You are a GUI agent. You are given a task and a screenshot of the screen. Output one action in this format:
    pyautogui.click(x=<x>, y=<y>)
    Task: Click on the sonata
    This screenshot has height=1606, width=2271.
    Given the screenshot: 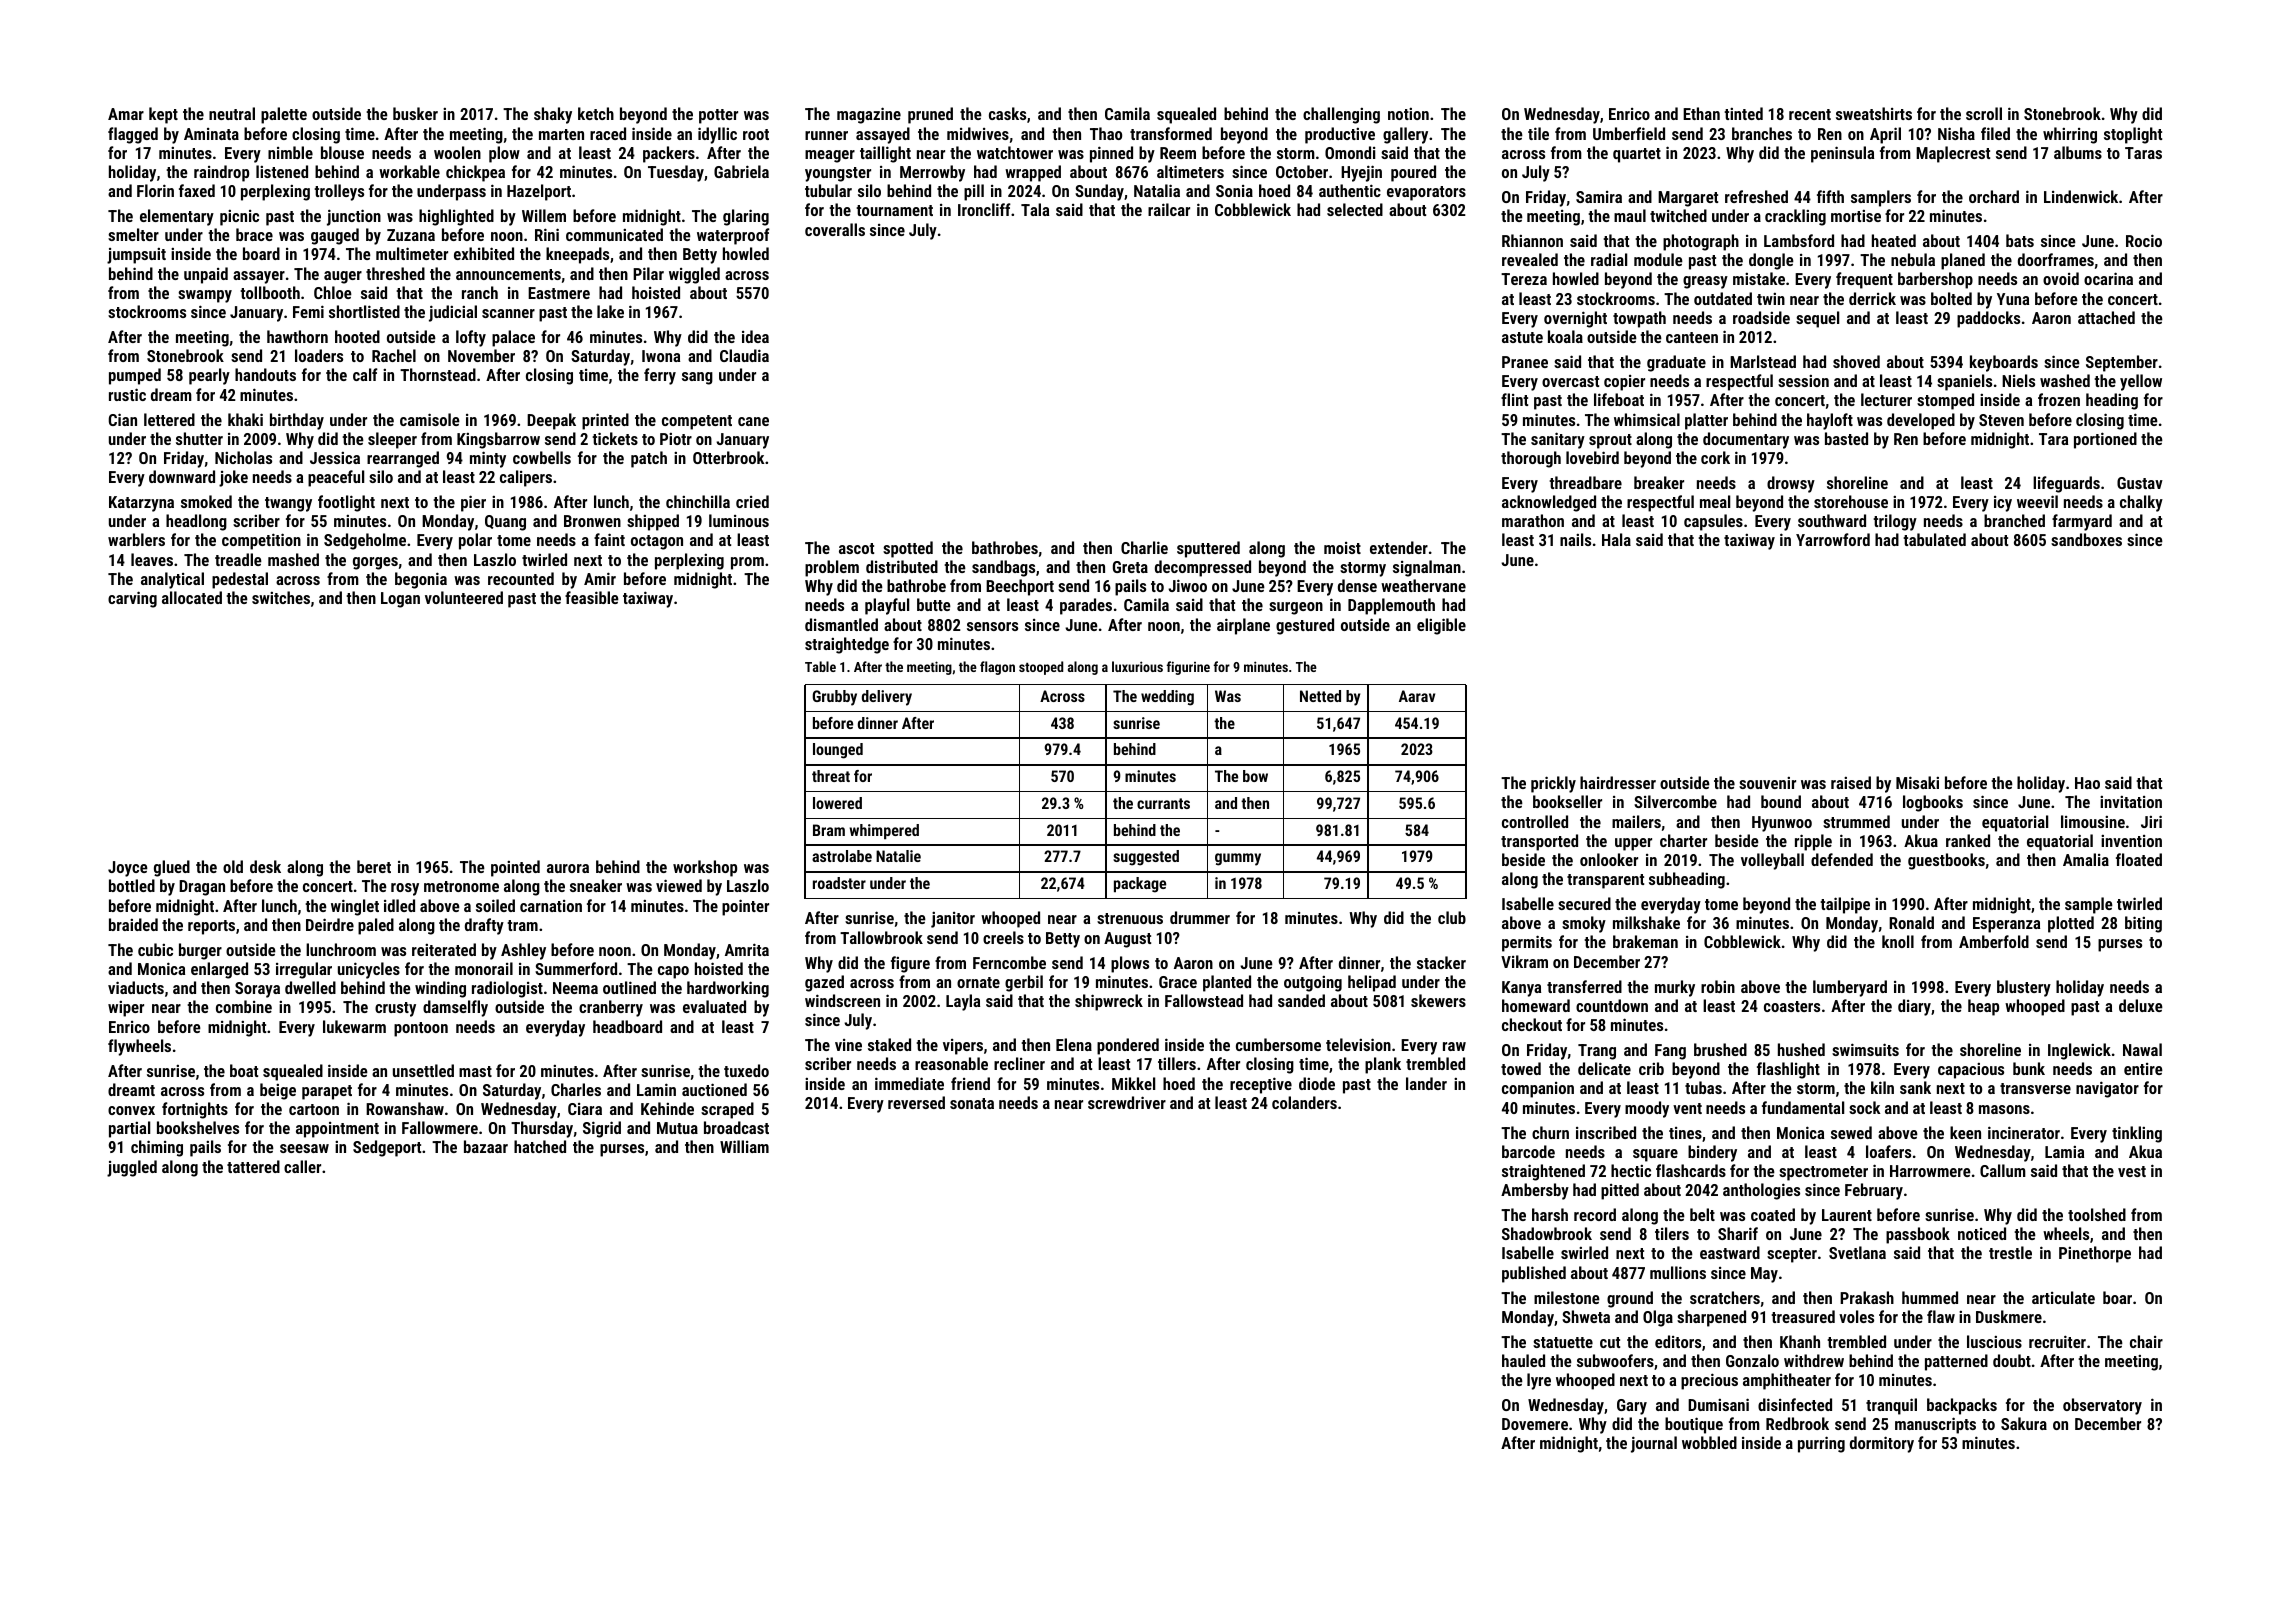 What is the action you would take?
    pyautogui.click(x=972, y=1103)
